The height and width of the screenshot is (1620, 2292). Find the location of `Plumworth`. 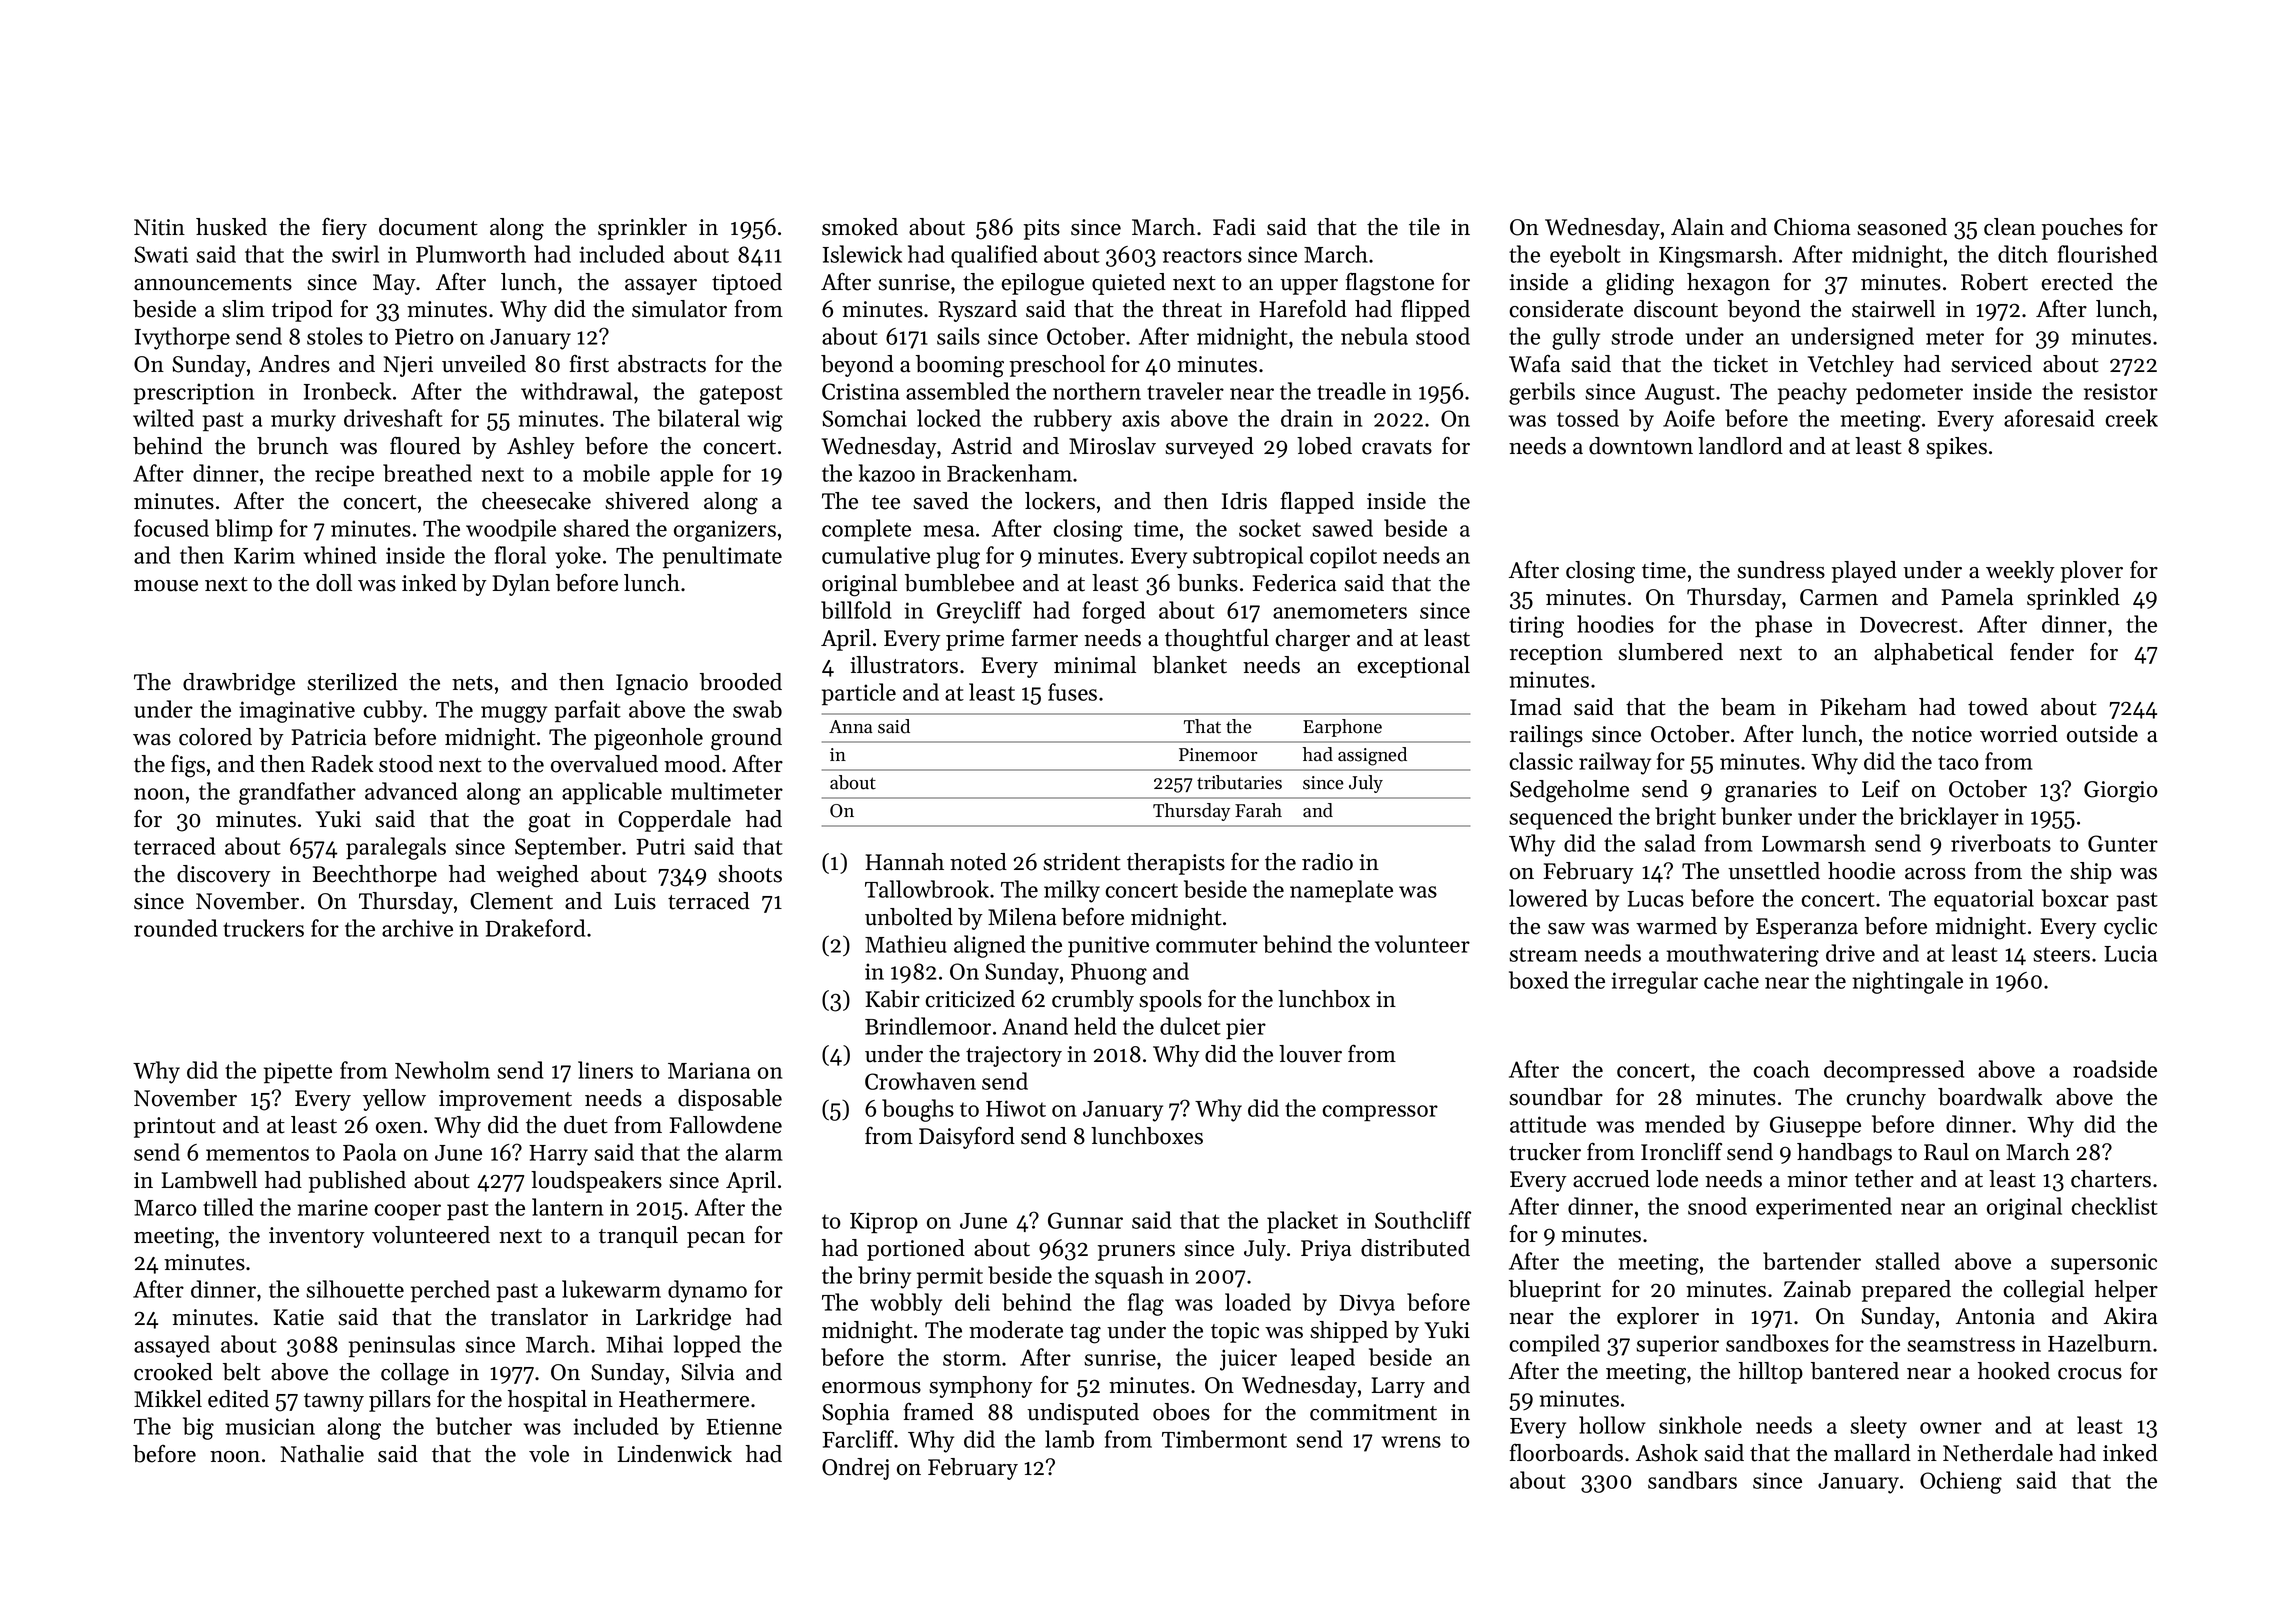

Plumworth is located at coordinates (471, 254).
